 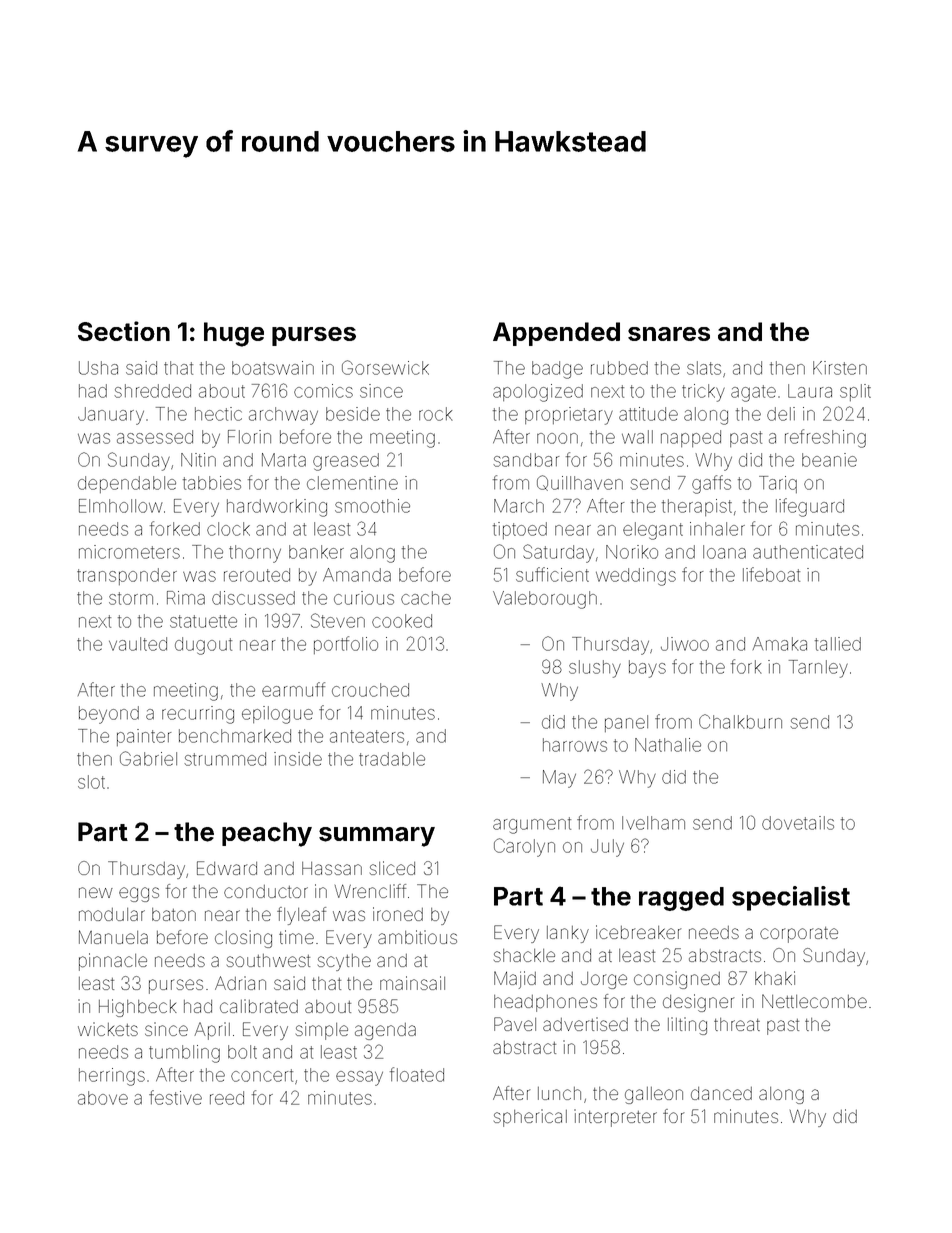 I want to click on Nettlecombe, so click(x=814, y=1001).
